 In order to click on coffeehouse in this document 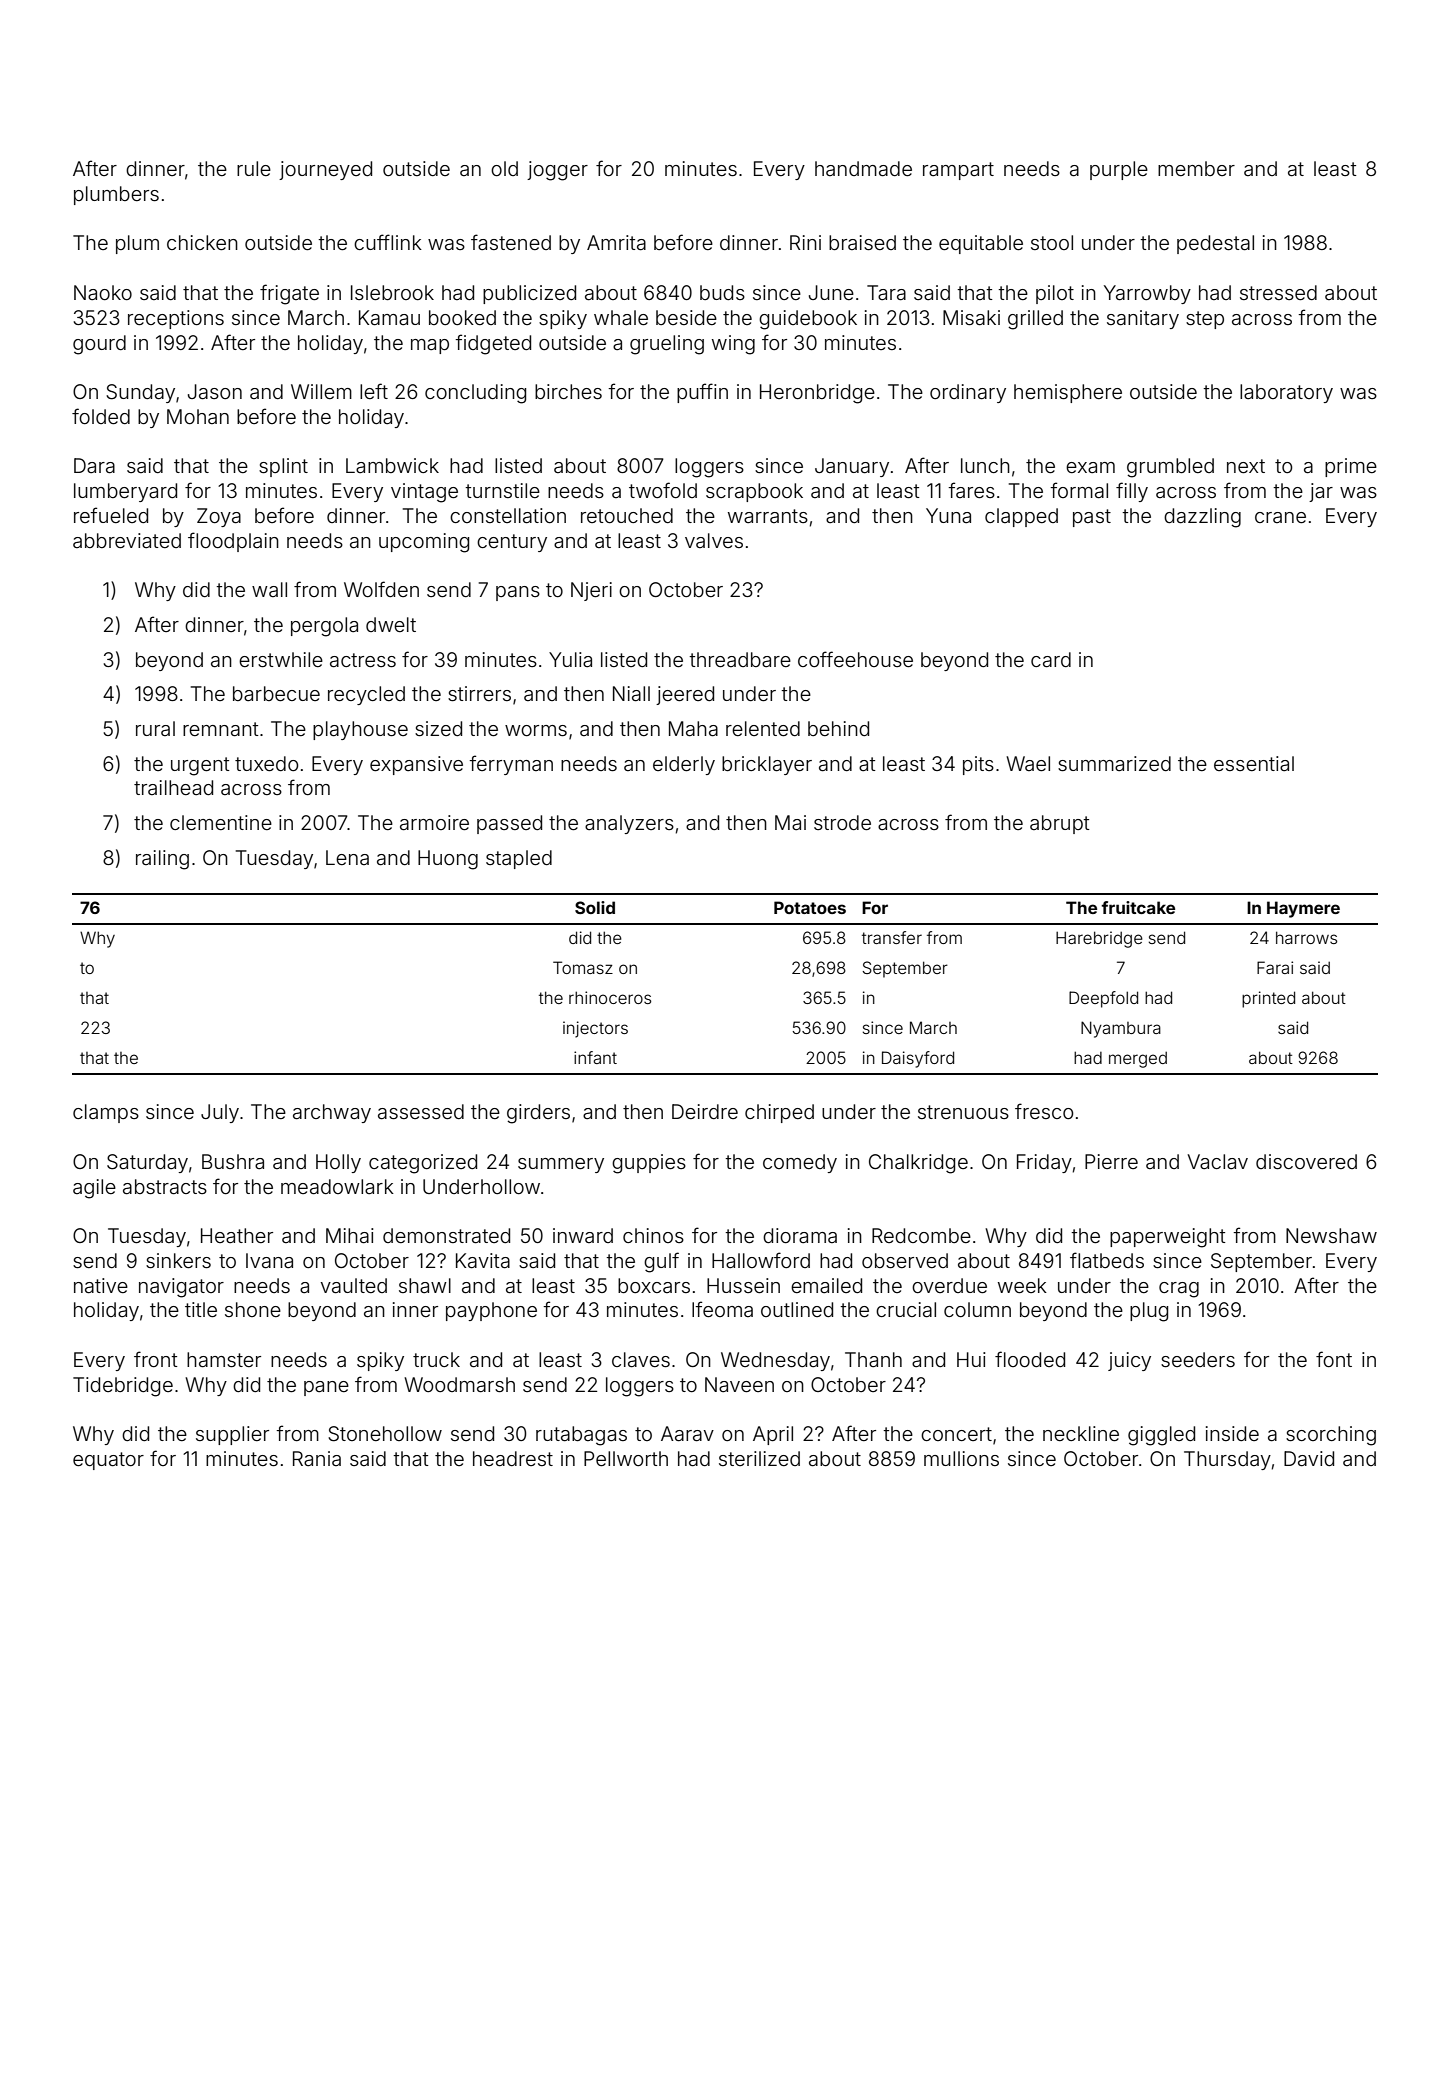, I will do `click(855, 659)`.
